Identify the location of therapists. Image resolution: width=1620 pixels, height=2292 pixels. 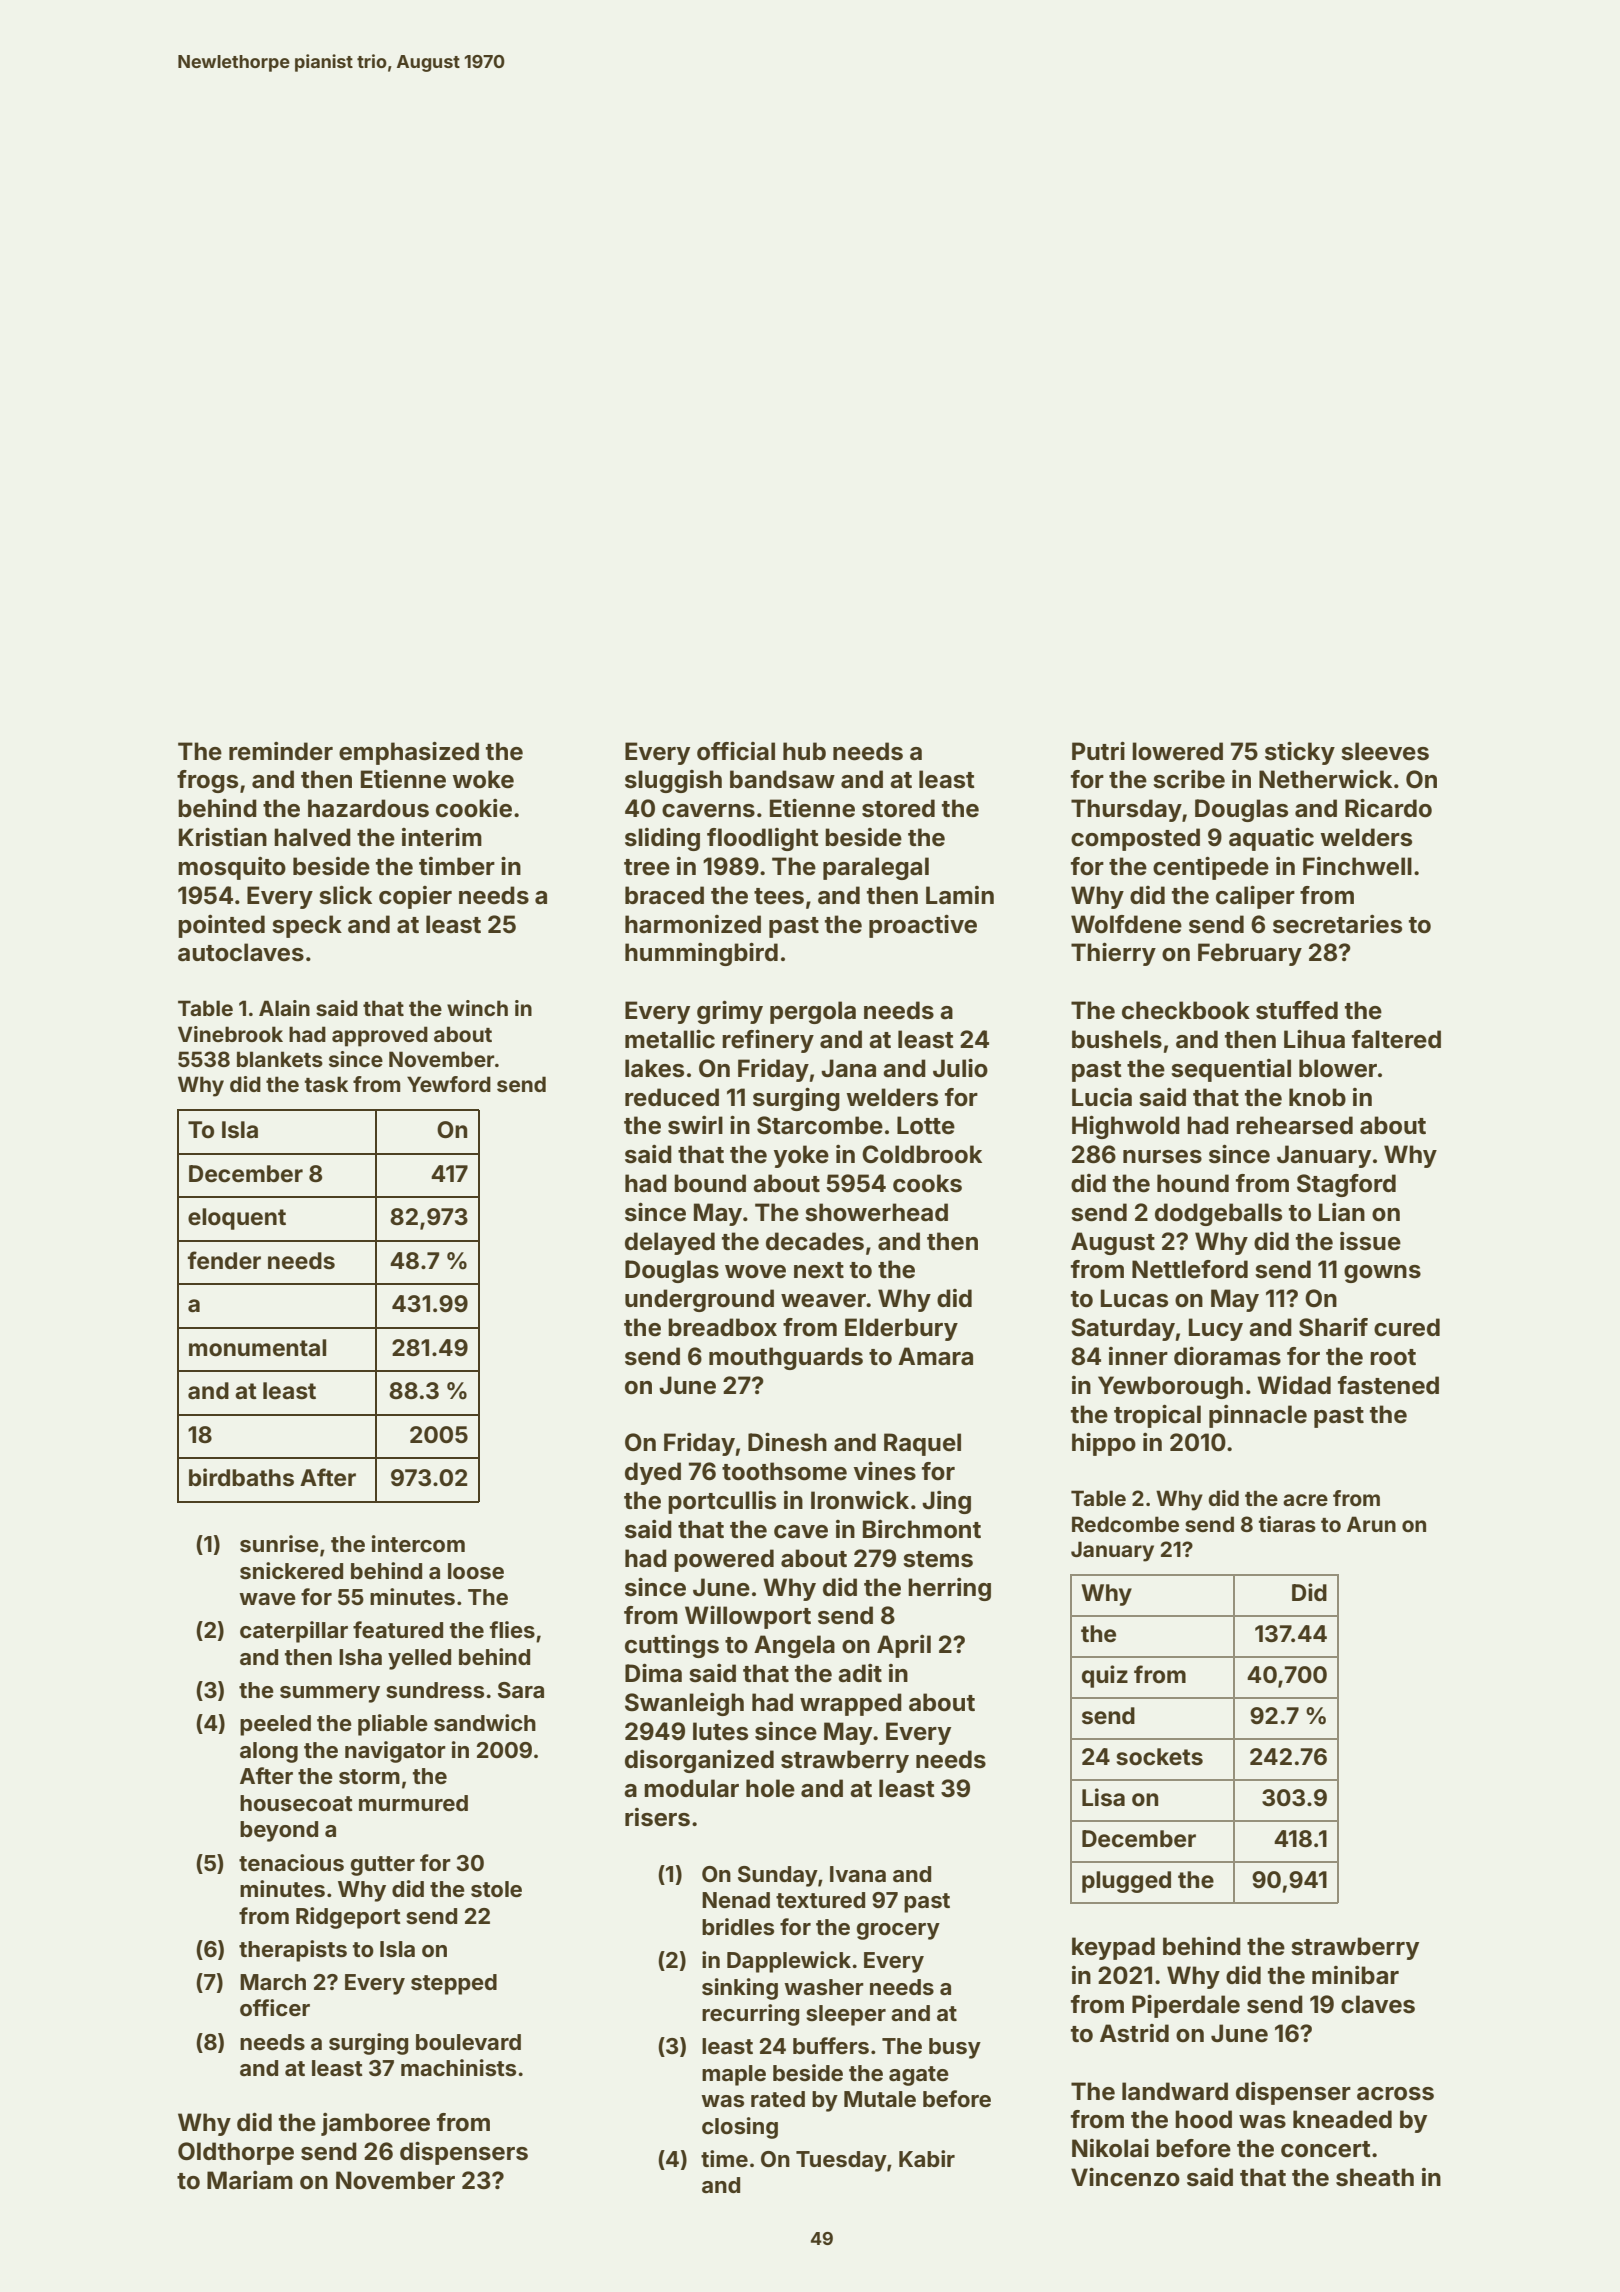
(293, 1951).
